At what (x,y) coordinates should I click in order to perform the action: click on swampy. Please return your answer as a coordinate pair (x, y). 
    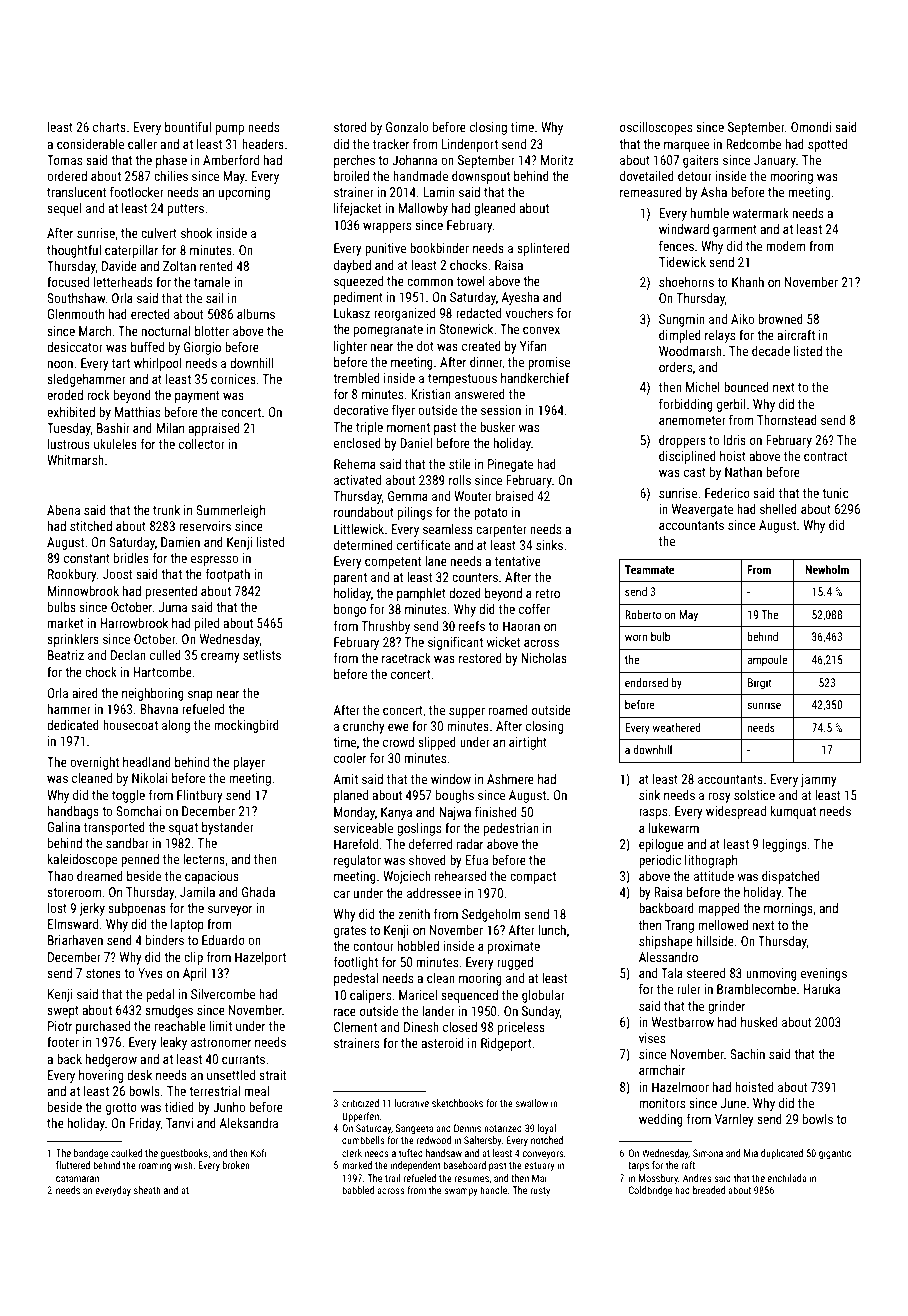
    Looking at the image, I should click on (461, 1192).
